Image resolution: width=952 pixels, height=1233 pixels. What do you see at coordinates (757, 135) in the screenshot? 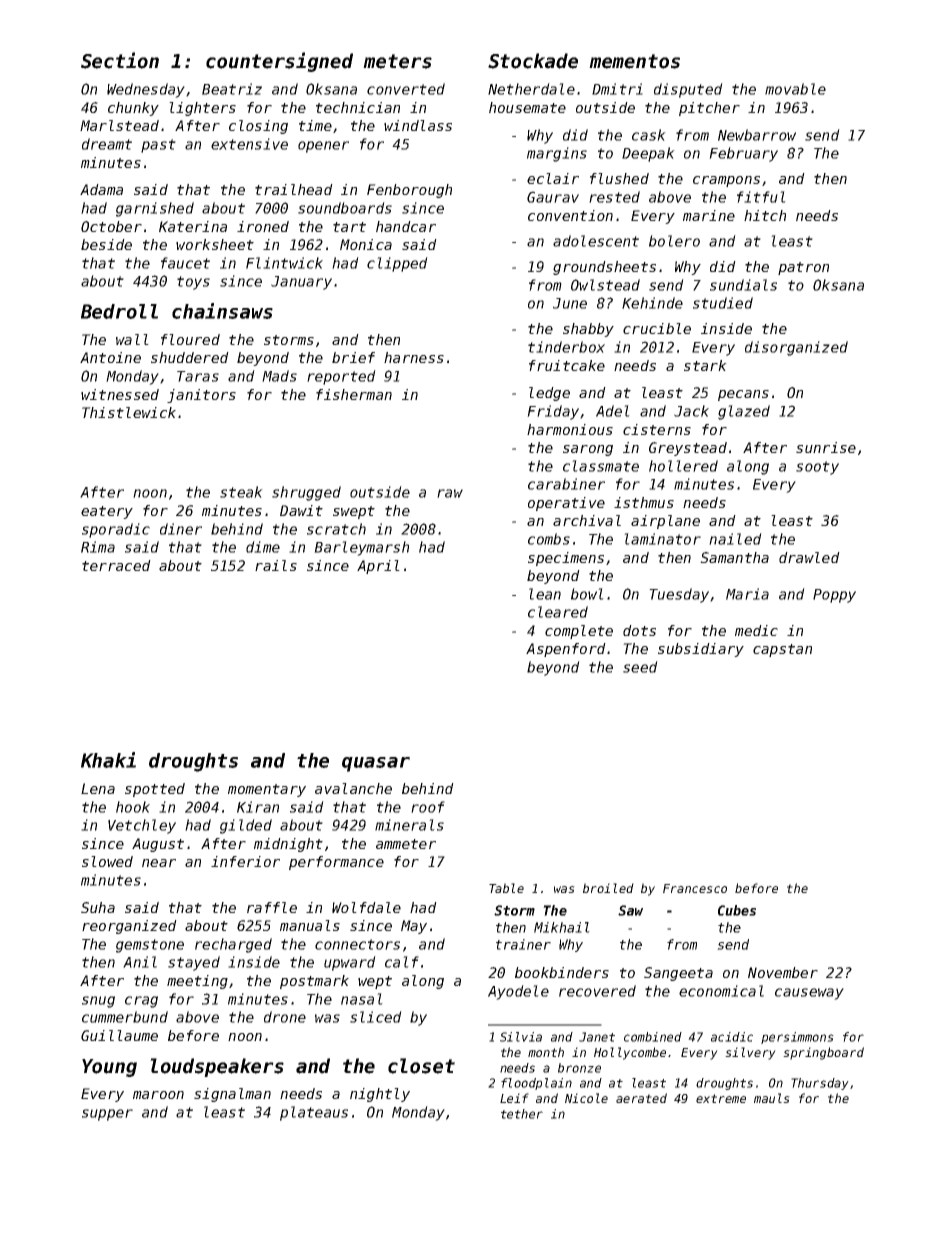
I see `Newbarrow` at bounding box center [757, 135].
